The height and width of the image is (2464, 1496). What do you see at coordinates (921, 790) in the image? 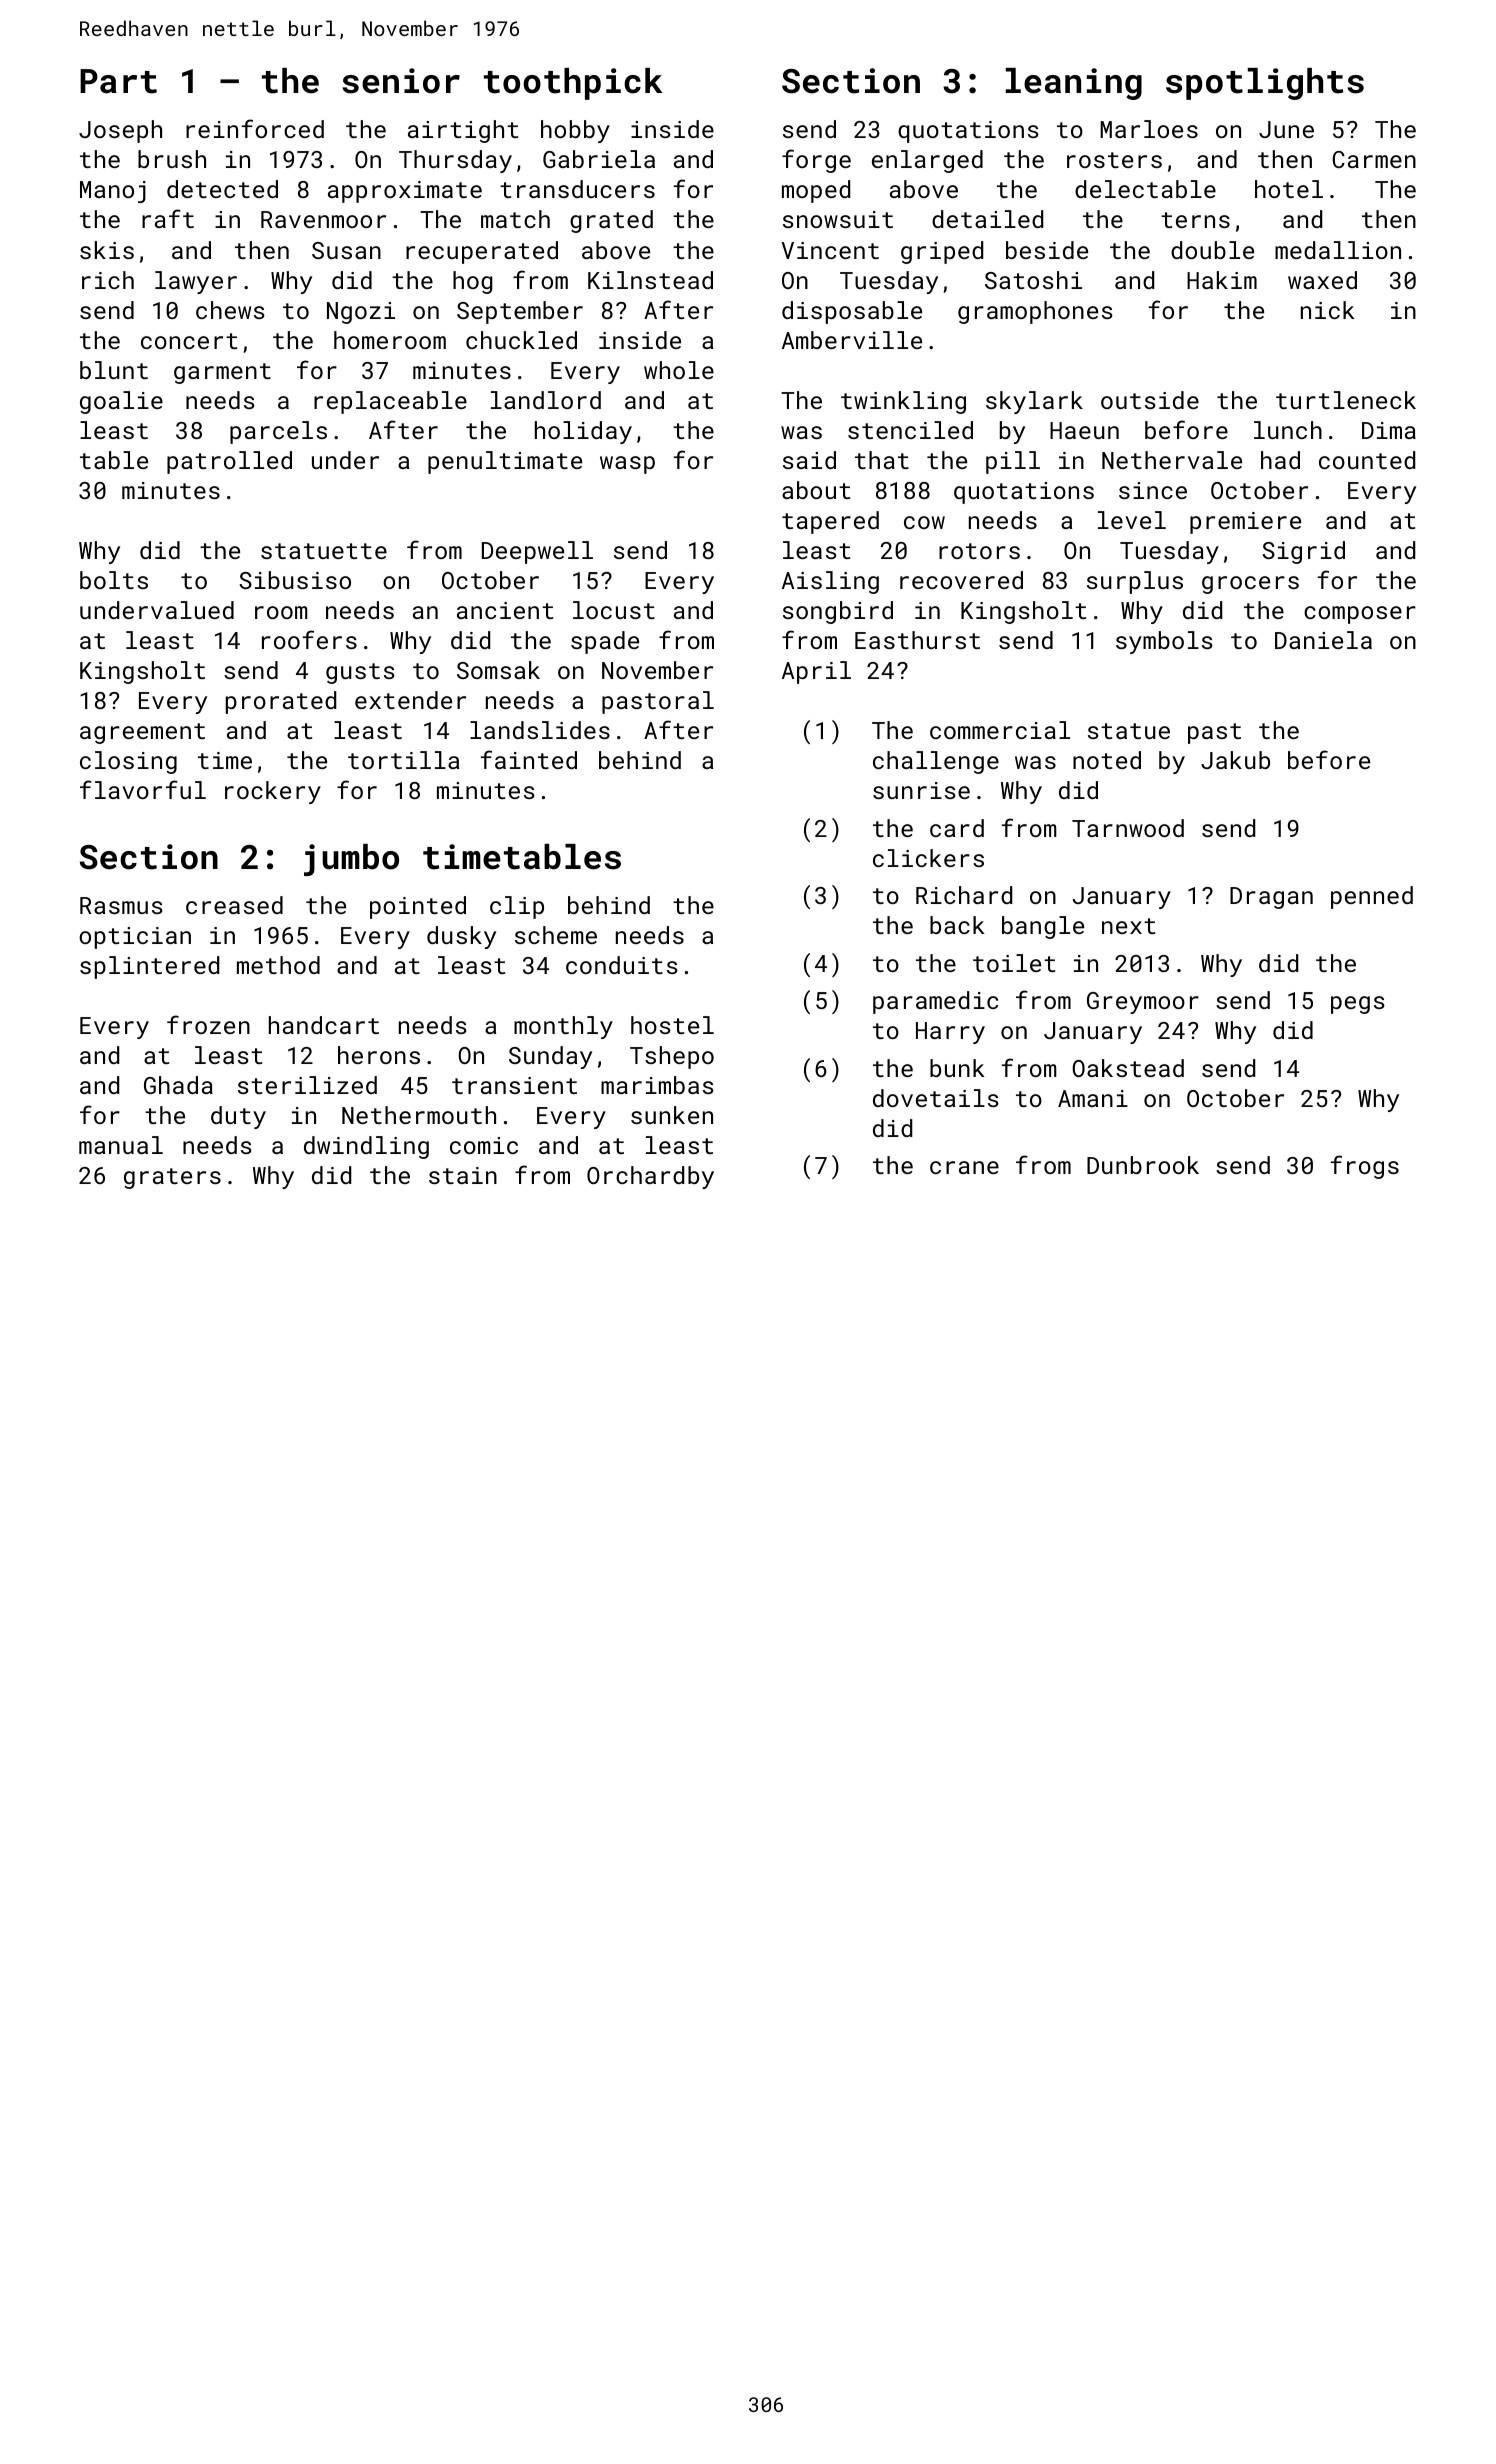
I see `sunrise` at bounding box center [921, 790].
